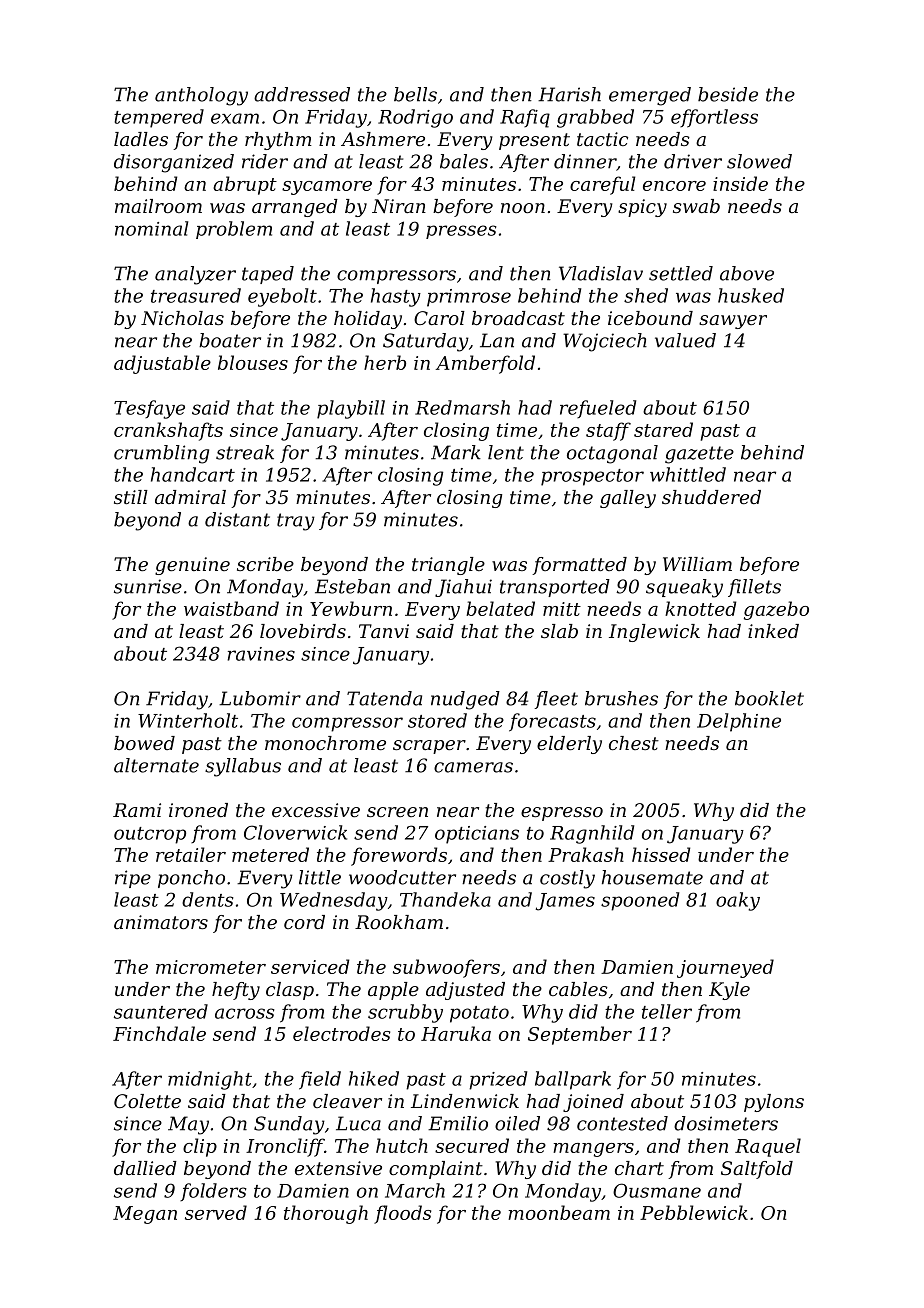 This screenshot has height=1308, width=924. I want to click on moonbeam, so click(559, 1212).
